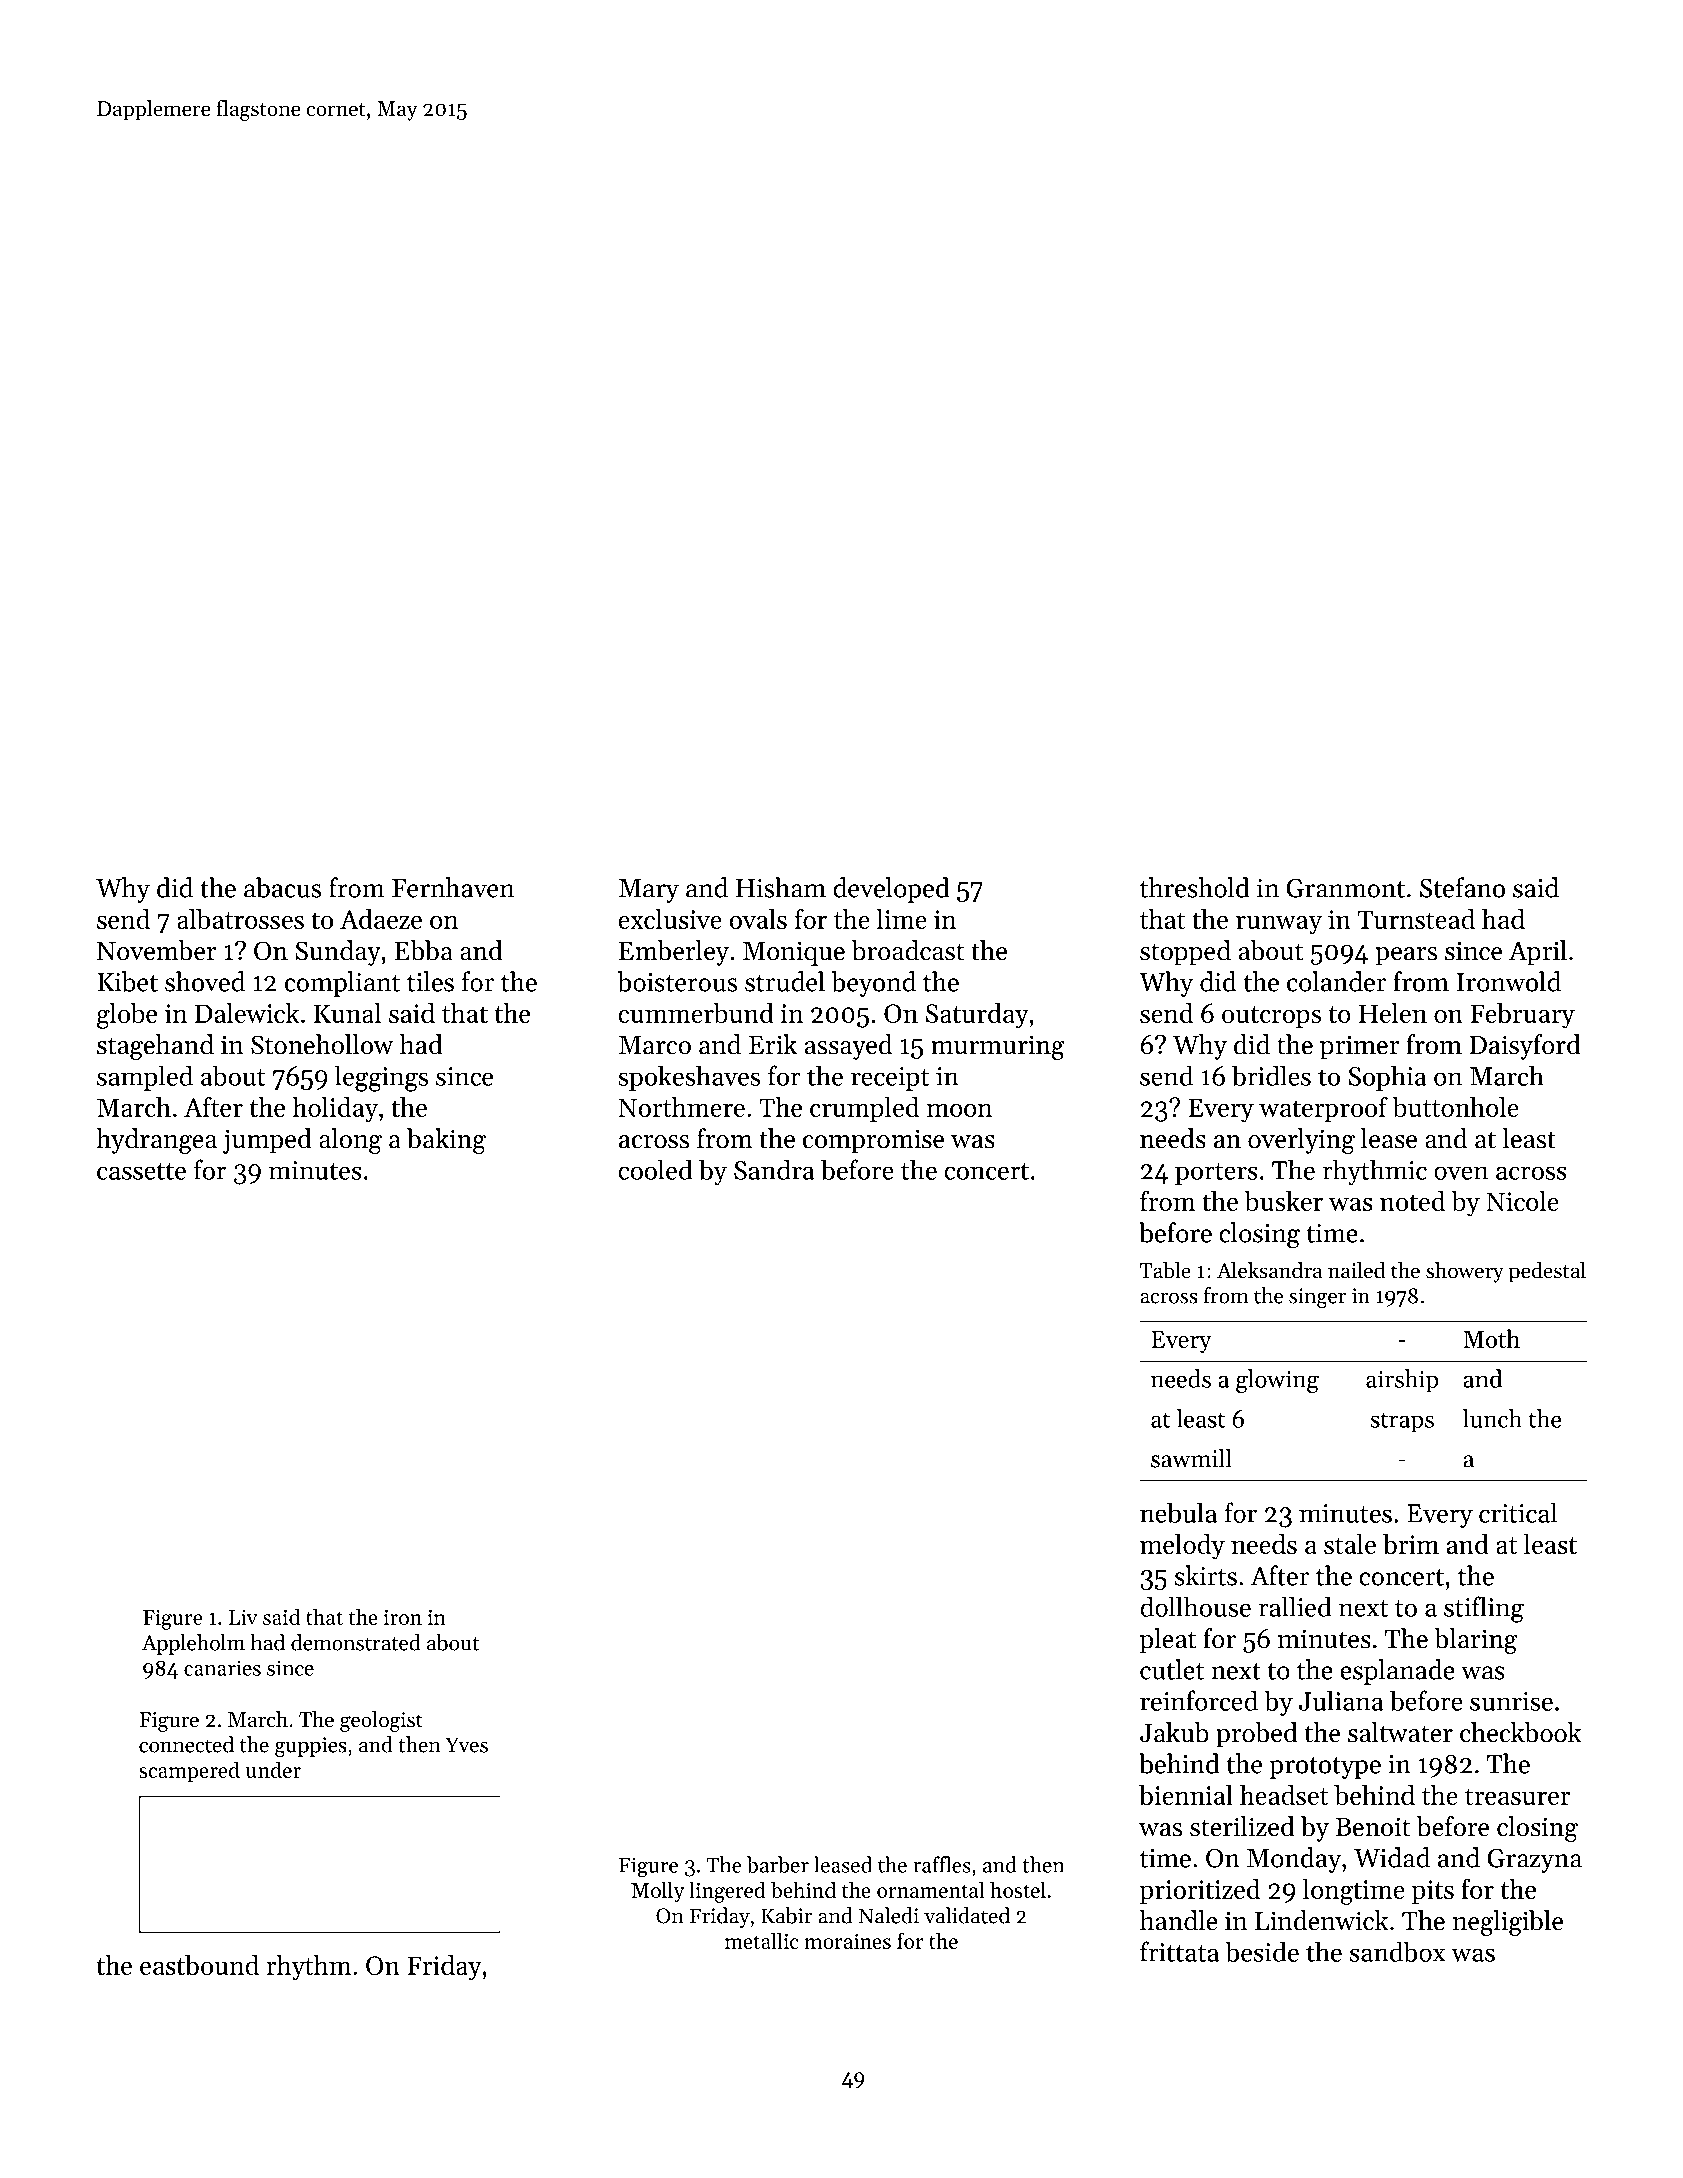 The width and height of the image is (1683, 2178). What do you see at coordinates (1341, 1700) in the image?
I see `Juliana` at bounding box center [1341, 1700].
